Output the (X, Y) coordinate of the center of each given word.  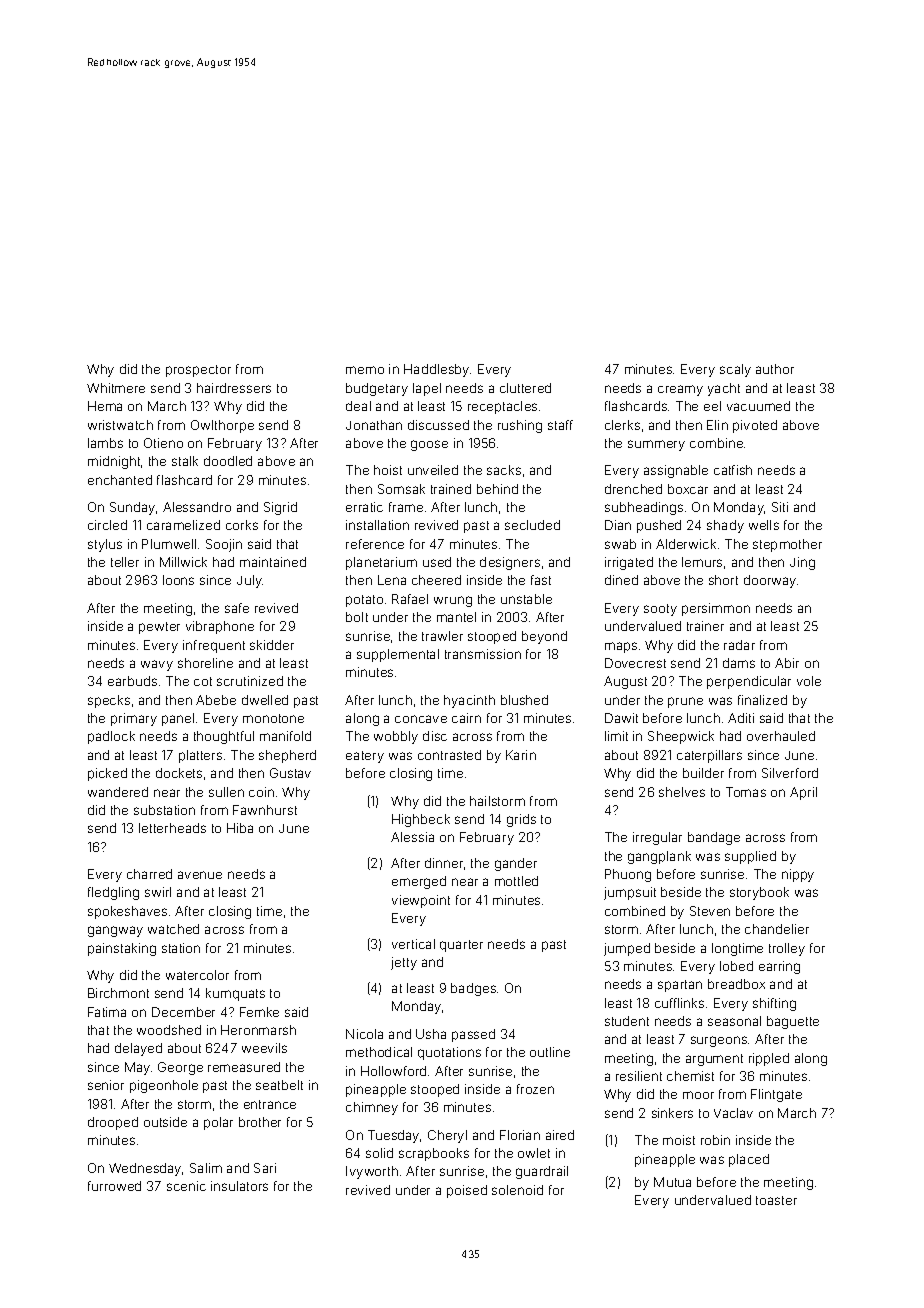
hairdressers (234, 388)
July (250, 581)
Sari (265, 1168)
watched (173, 929)
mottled (516, 881)
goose (429, 445)
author (775, 369)
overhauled (781, 736)
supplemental (398, 655)
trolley (787, 949)
